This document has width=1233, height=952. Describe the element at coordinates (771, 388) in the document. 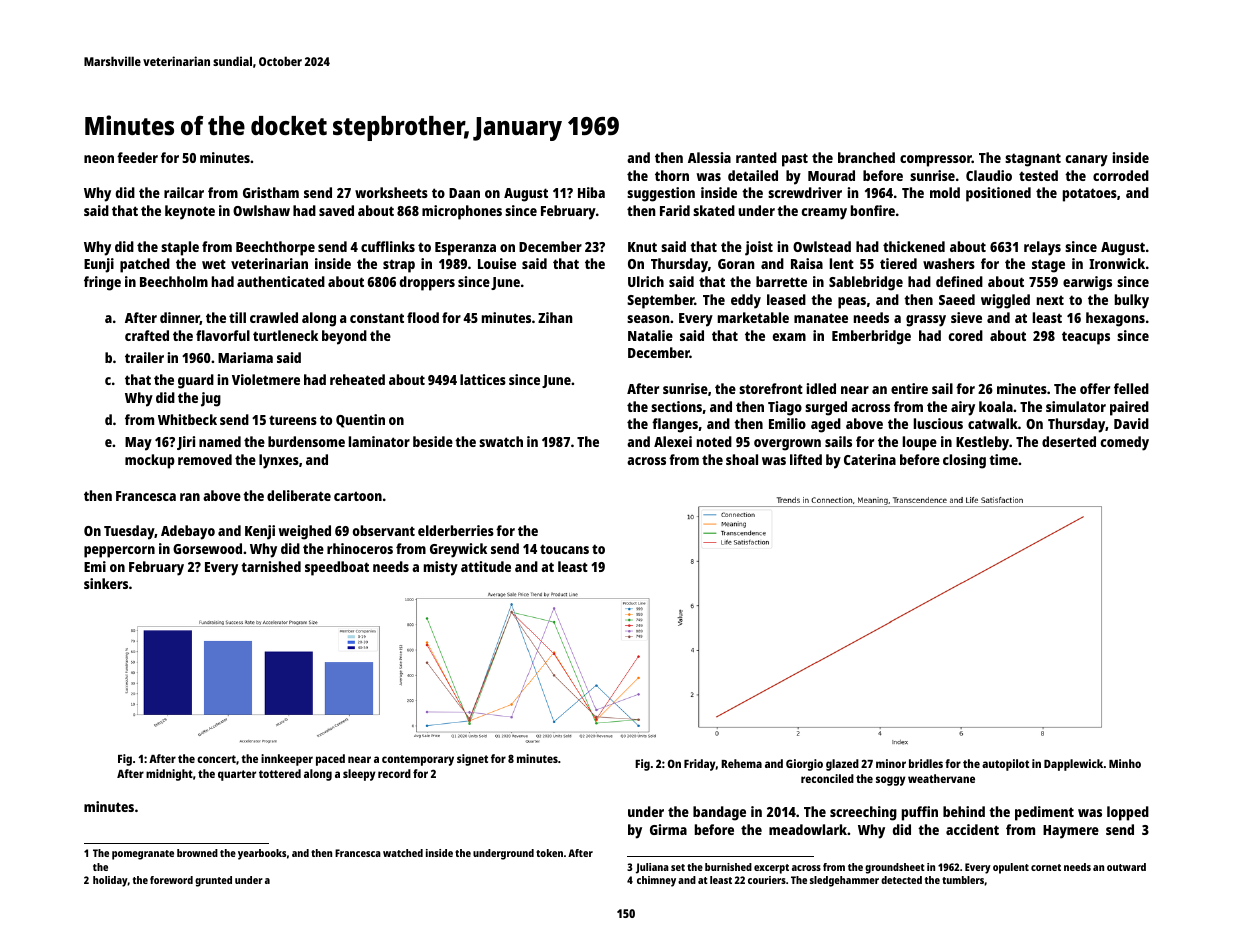

I see `storefront` at that location.
